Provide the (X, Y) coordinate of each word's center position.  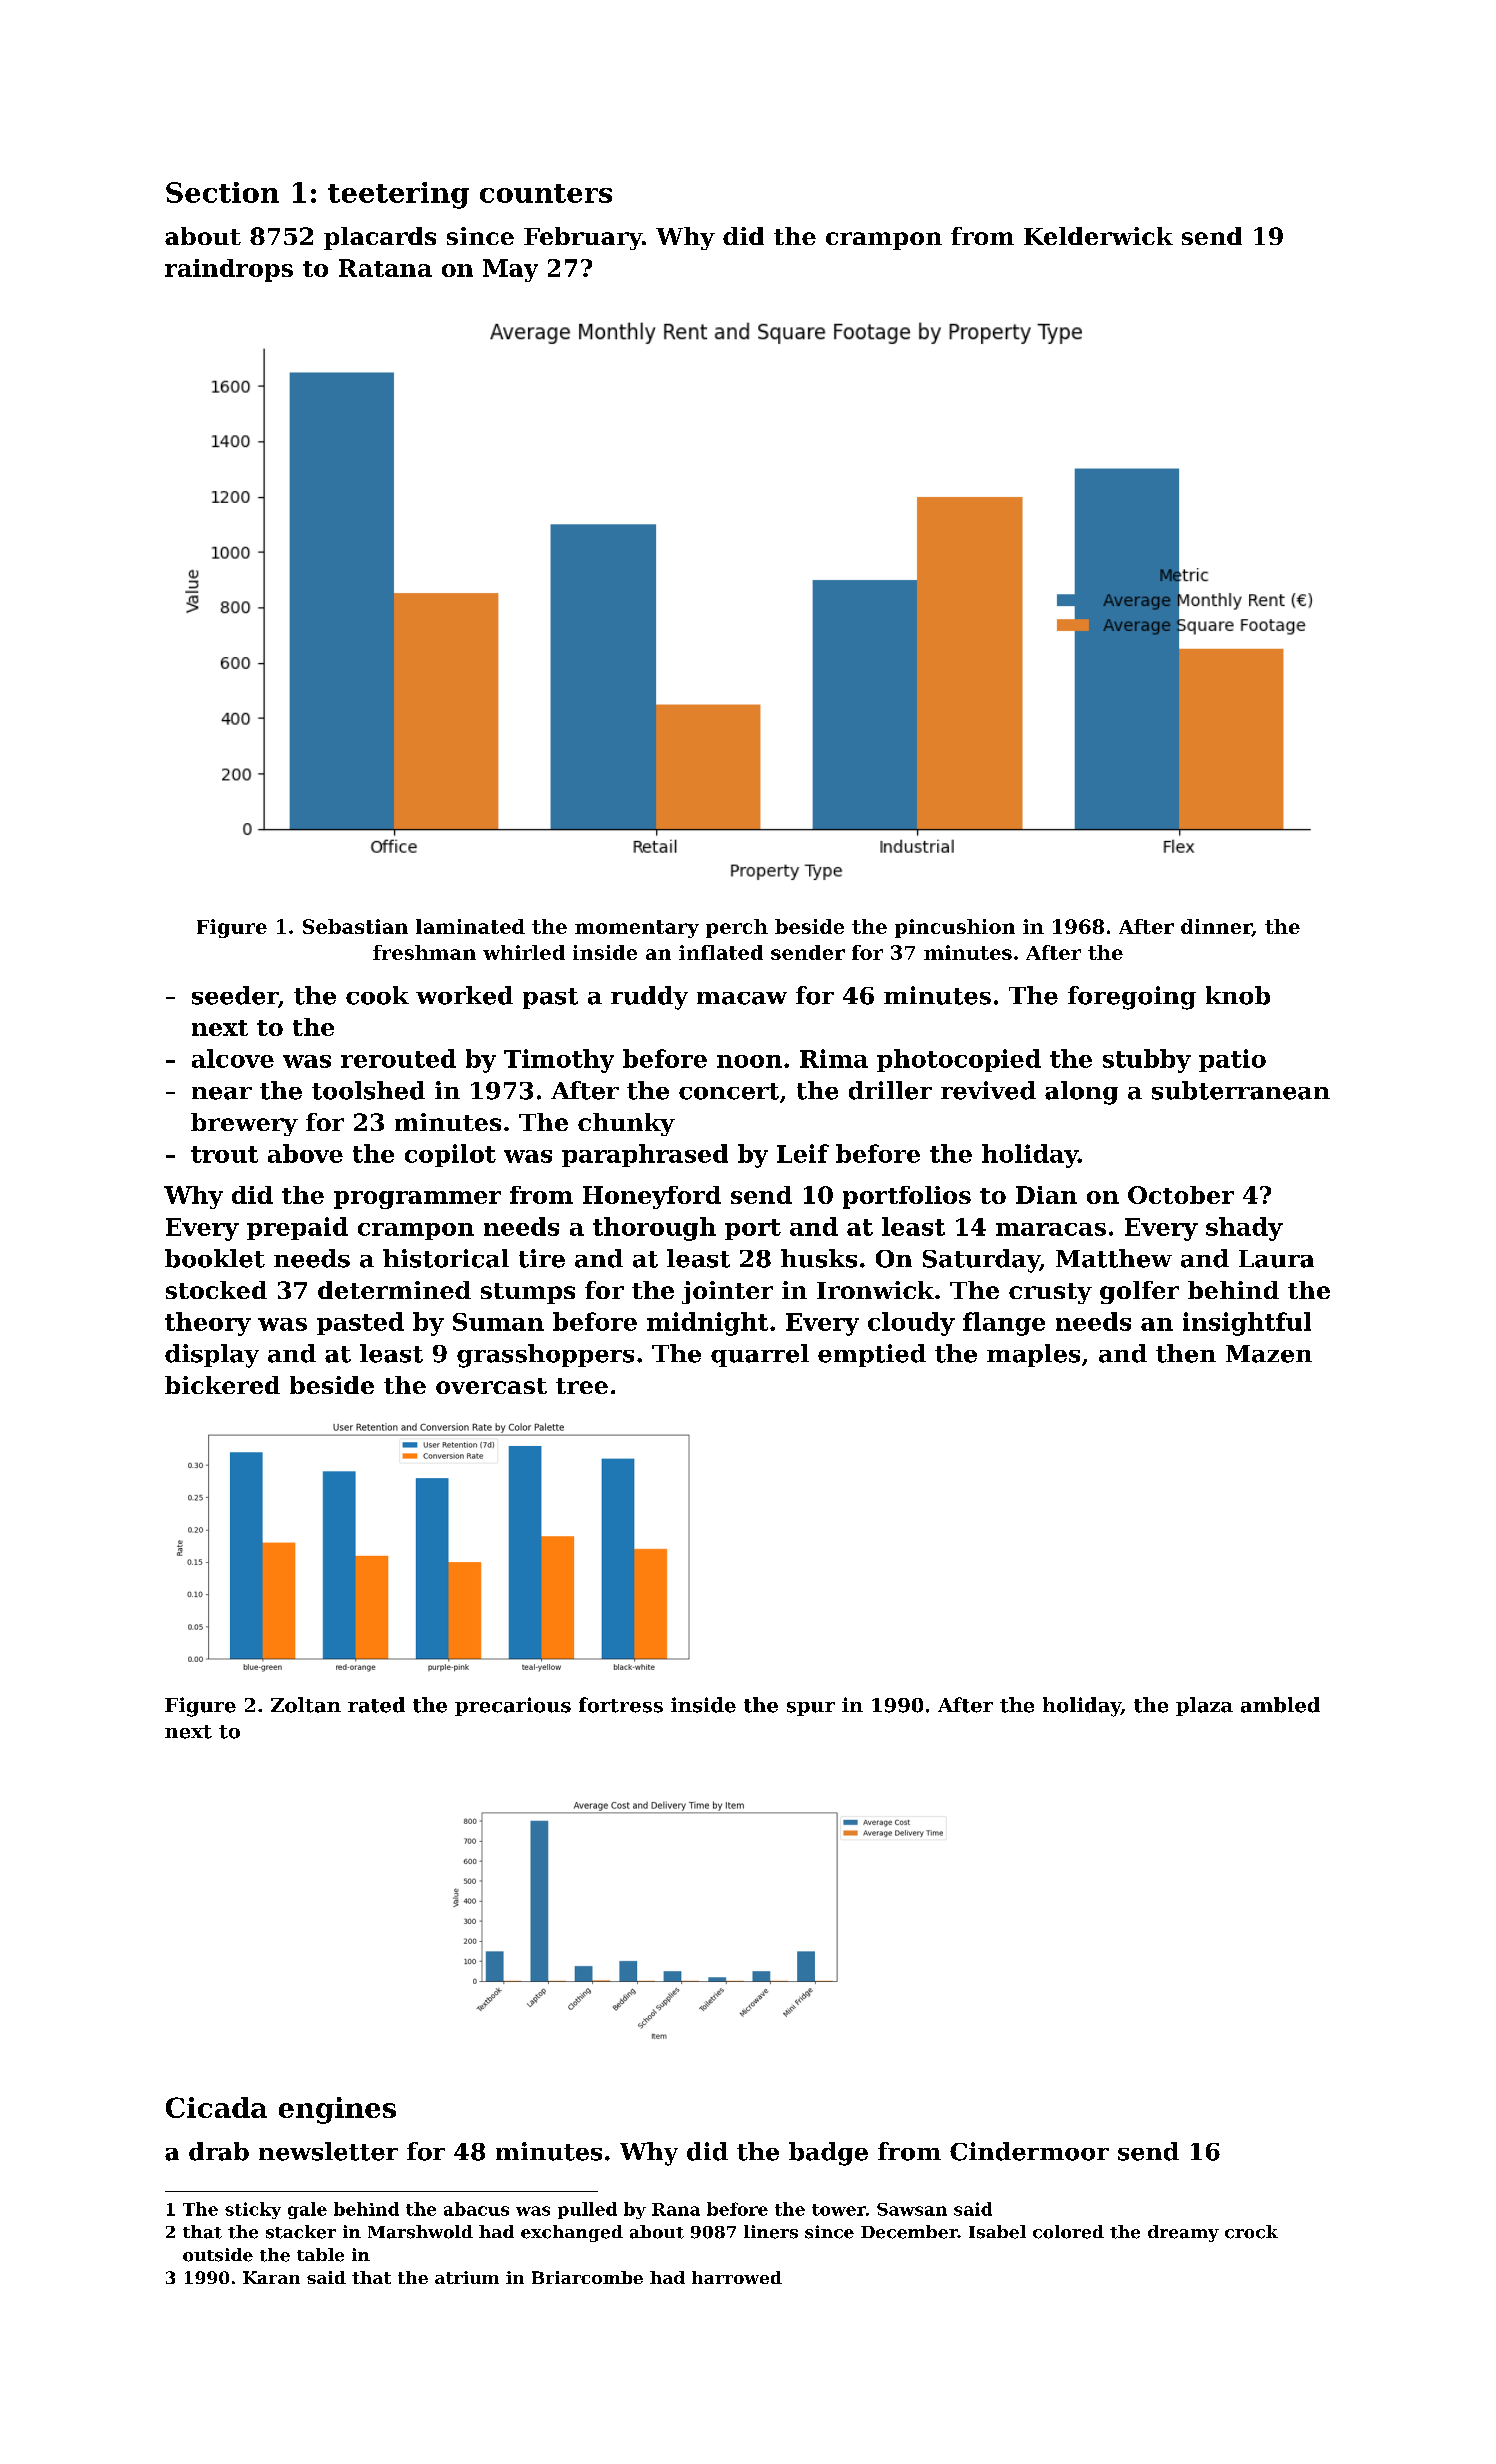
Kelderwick (1098, 236)
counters (546, 193)
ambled (1280, 1705)
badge (828, 2154)
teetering (398, 195)
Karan (271, 2277)
